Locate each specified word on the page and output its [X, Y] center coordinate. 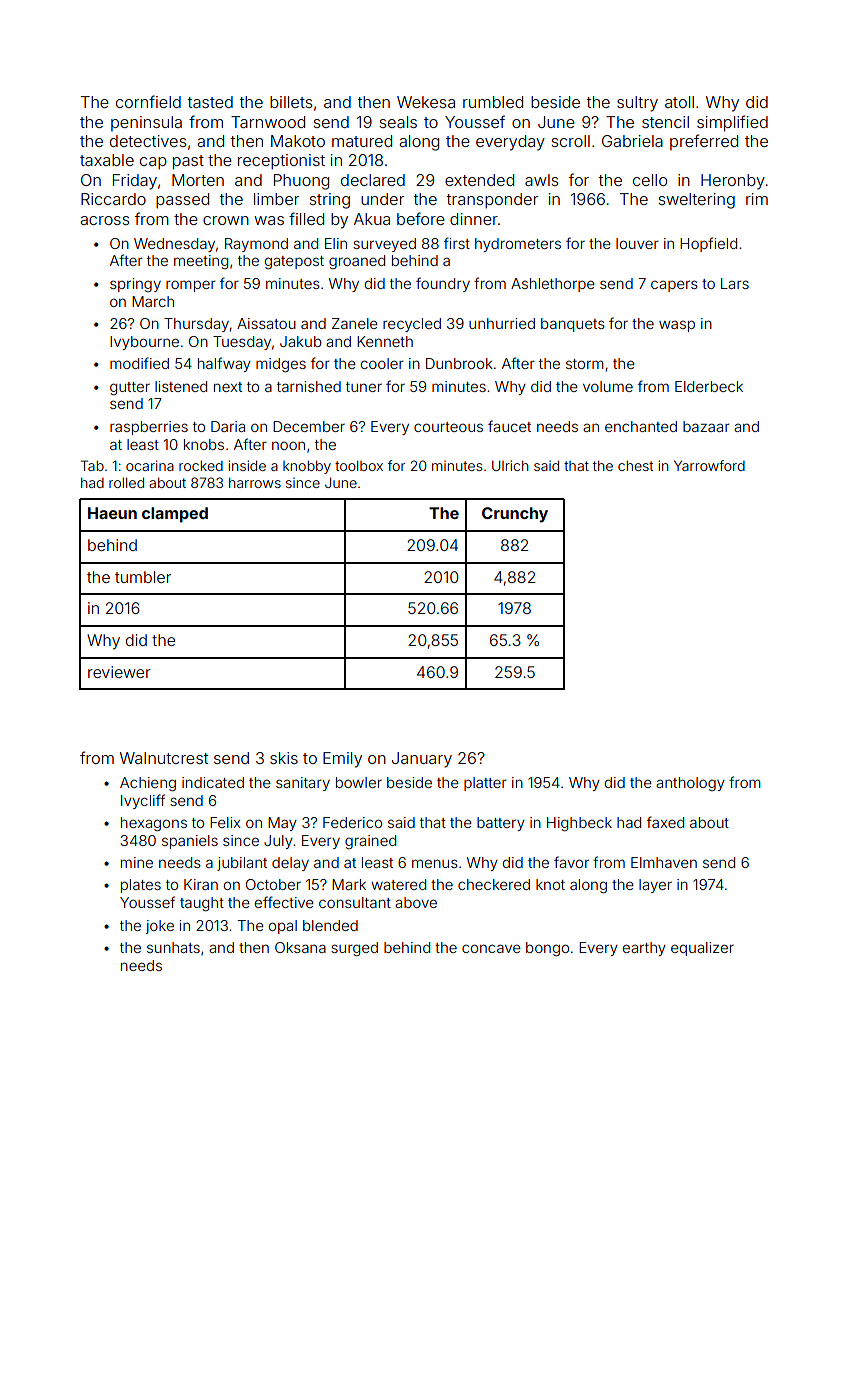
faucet [509, 426]
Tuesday [242, 343]
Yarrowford [709, 465]
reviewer [119, 672]
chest [635, 465]
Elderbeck [709, 386]
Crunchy [515, 515]
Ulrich [510, 465]
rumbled [493, 102]
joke [160, 927]
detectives [148, 141]
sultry [637, 104]
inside [247, 465]
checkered [494, 884]
